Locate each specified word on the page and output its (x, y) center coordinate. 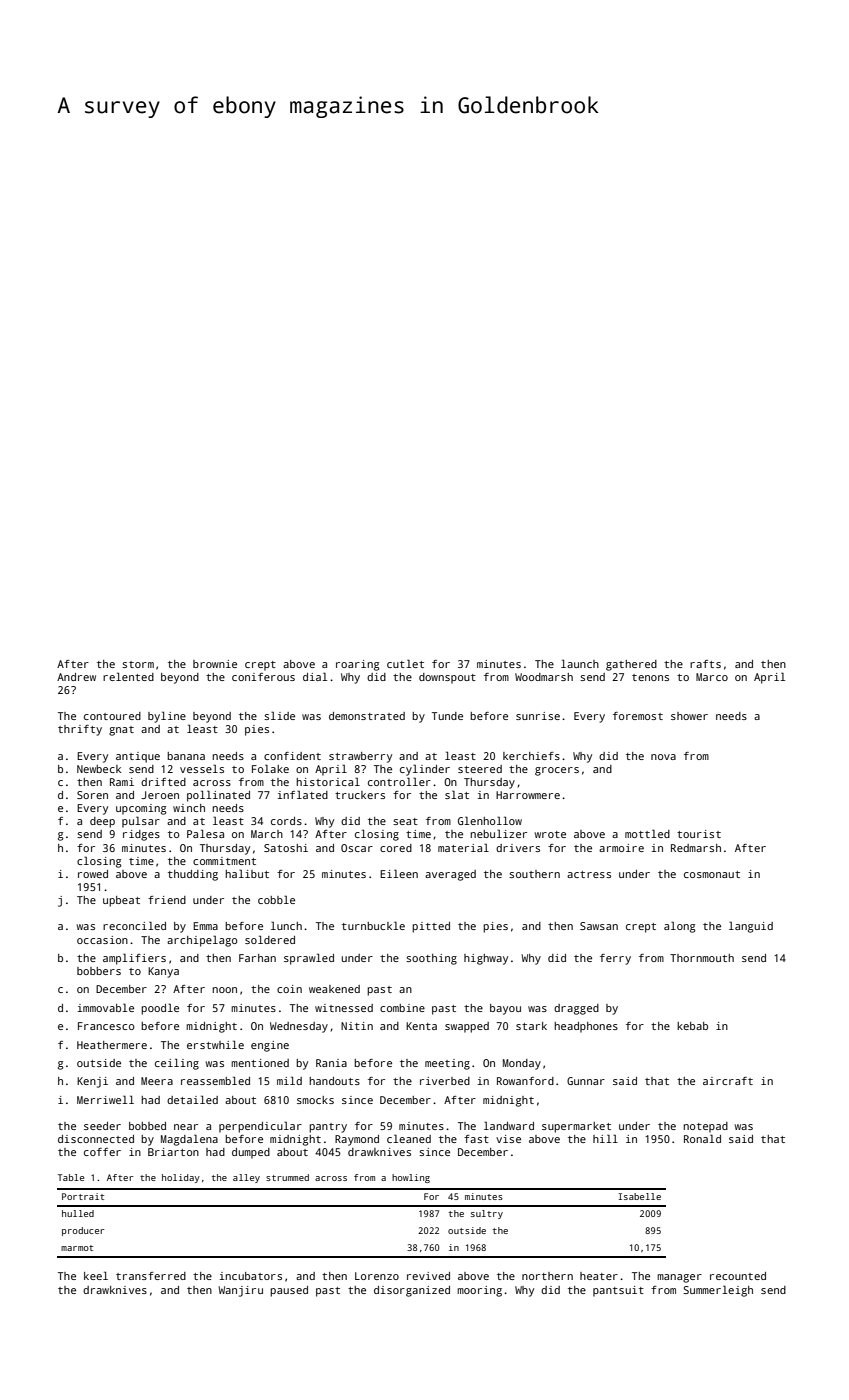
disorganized (412, 1291)
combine (402, 1008)
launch (580, 663)
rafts (705, 664)
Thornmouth (702, 958)
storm (138, 664)
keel (96, 1275)
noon (224, 990)
